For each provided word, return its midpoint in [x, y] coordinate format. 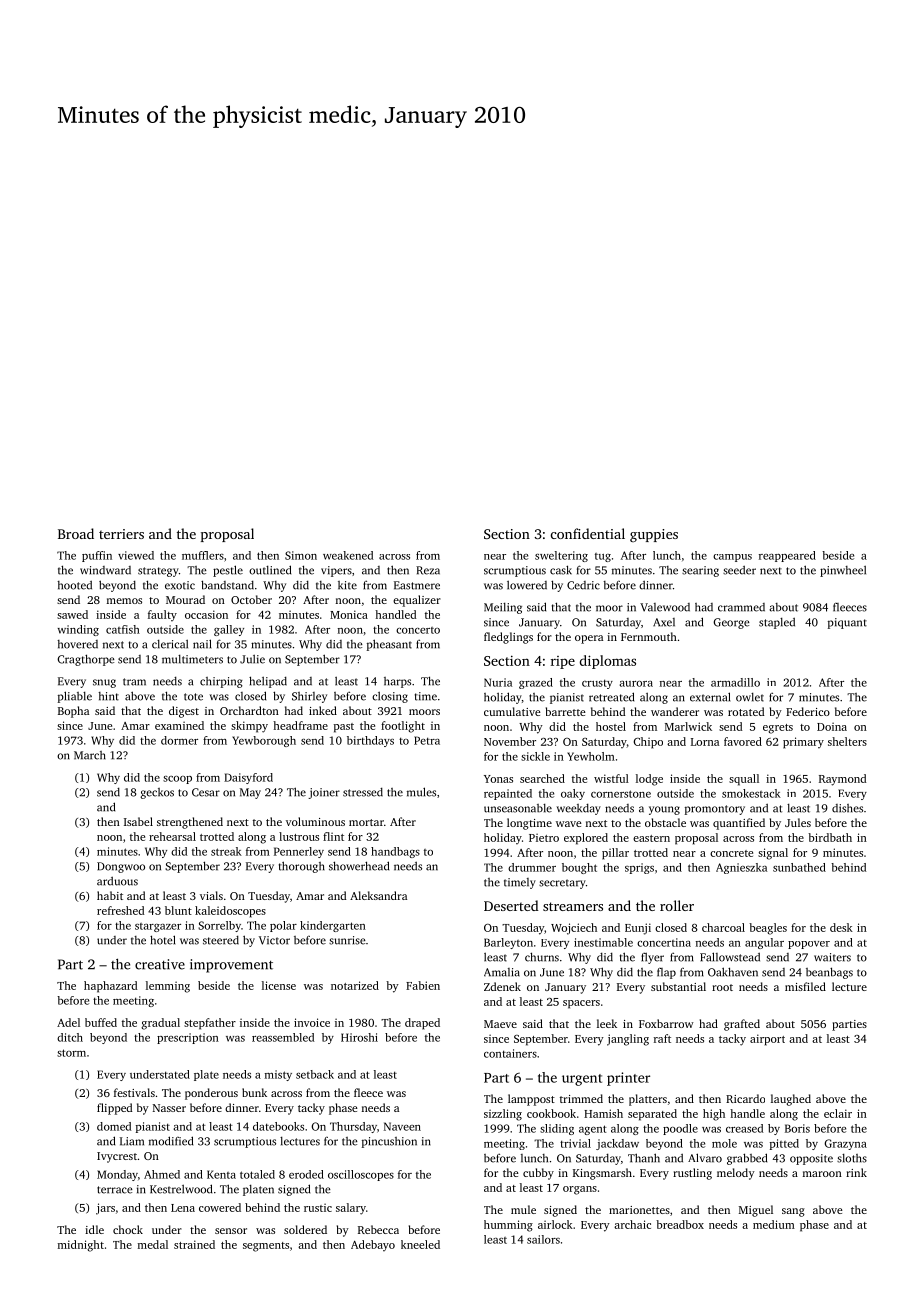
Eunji [638, 929]
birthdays [370, 741]
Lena [183, 1208]
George [731, 623]
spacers [581, 1004]
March [90, 755]
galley [229, 630]
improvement [231, 966]
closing [390, 697]
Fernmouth [649, 636]
